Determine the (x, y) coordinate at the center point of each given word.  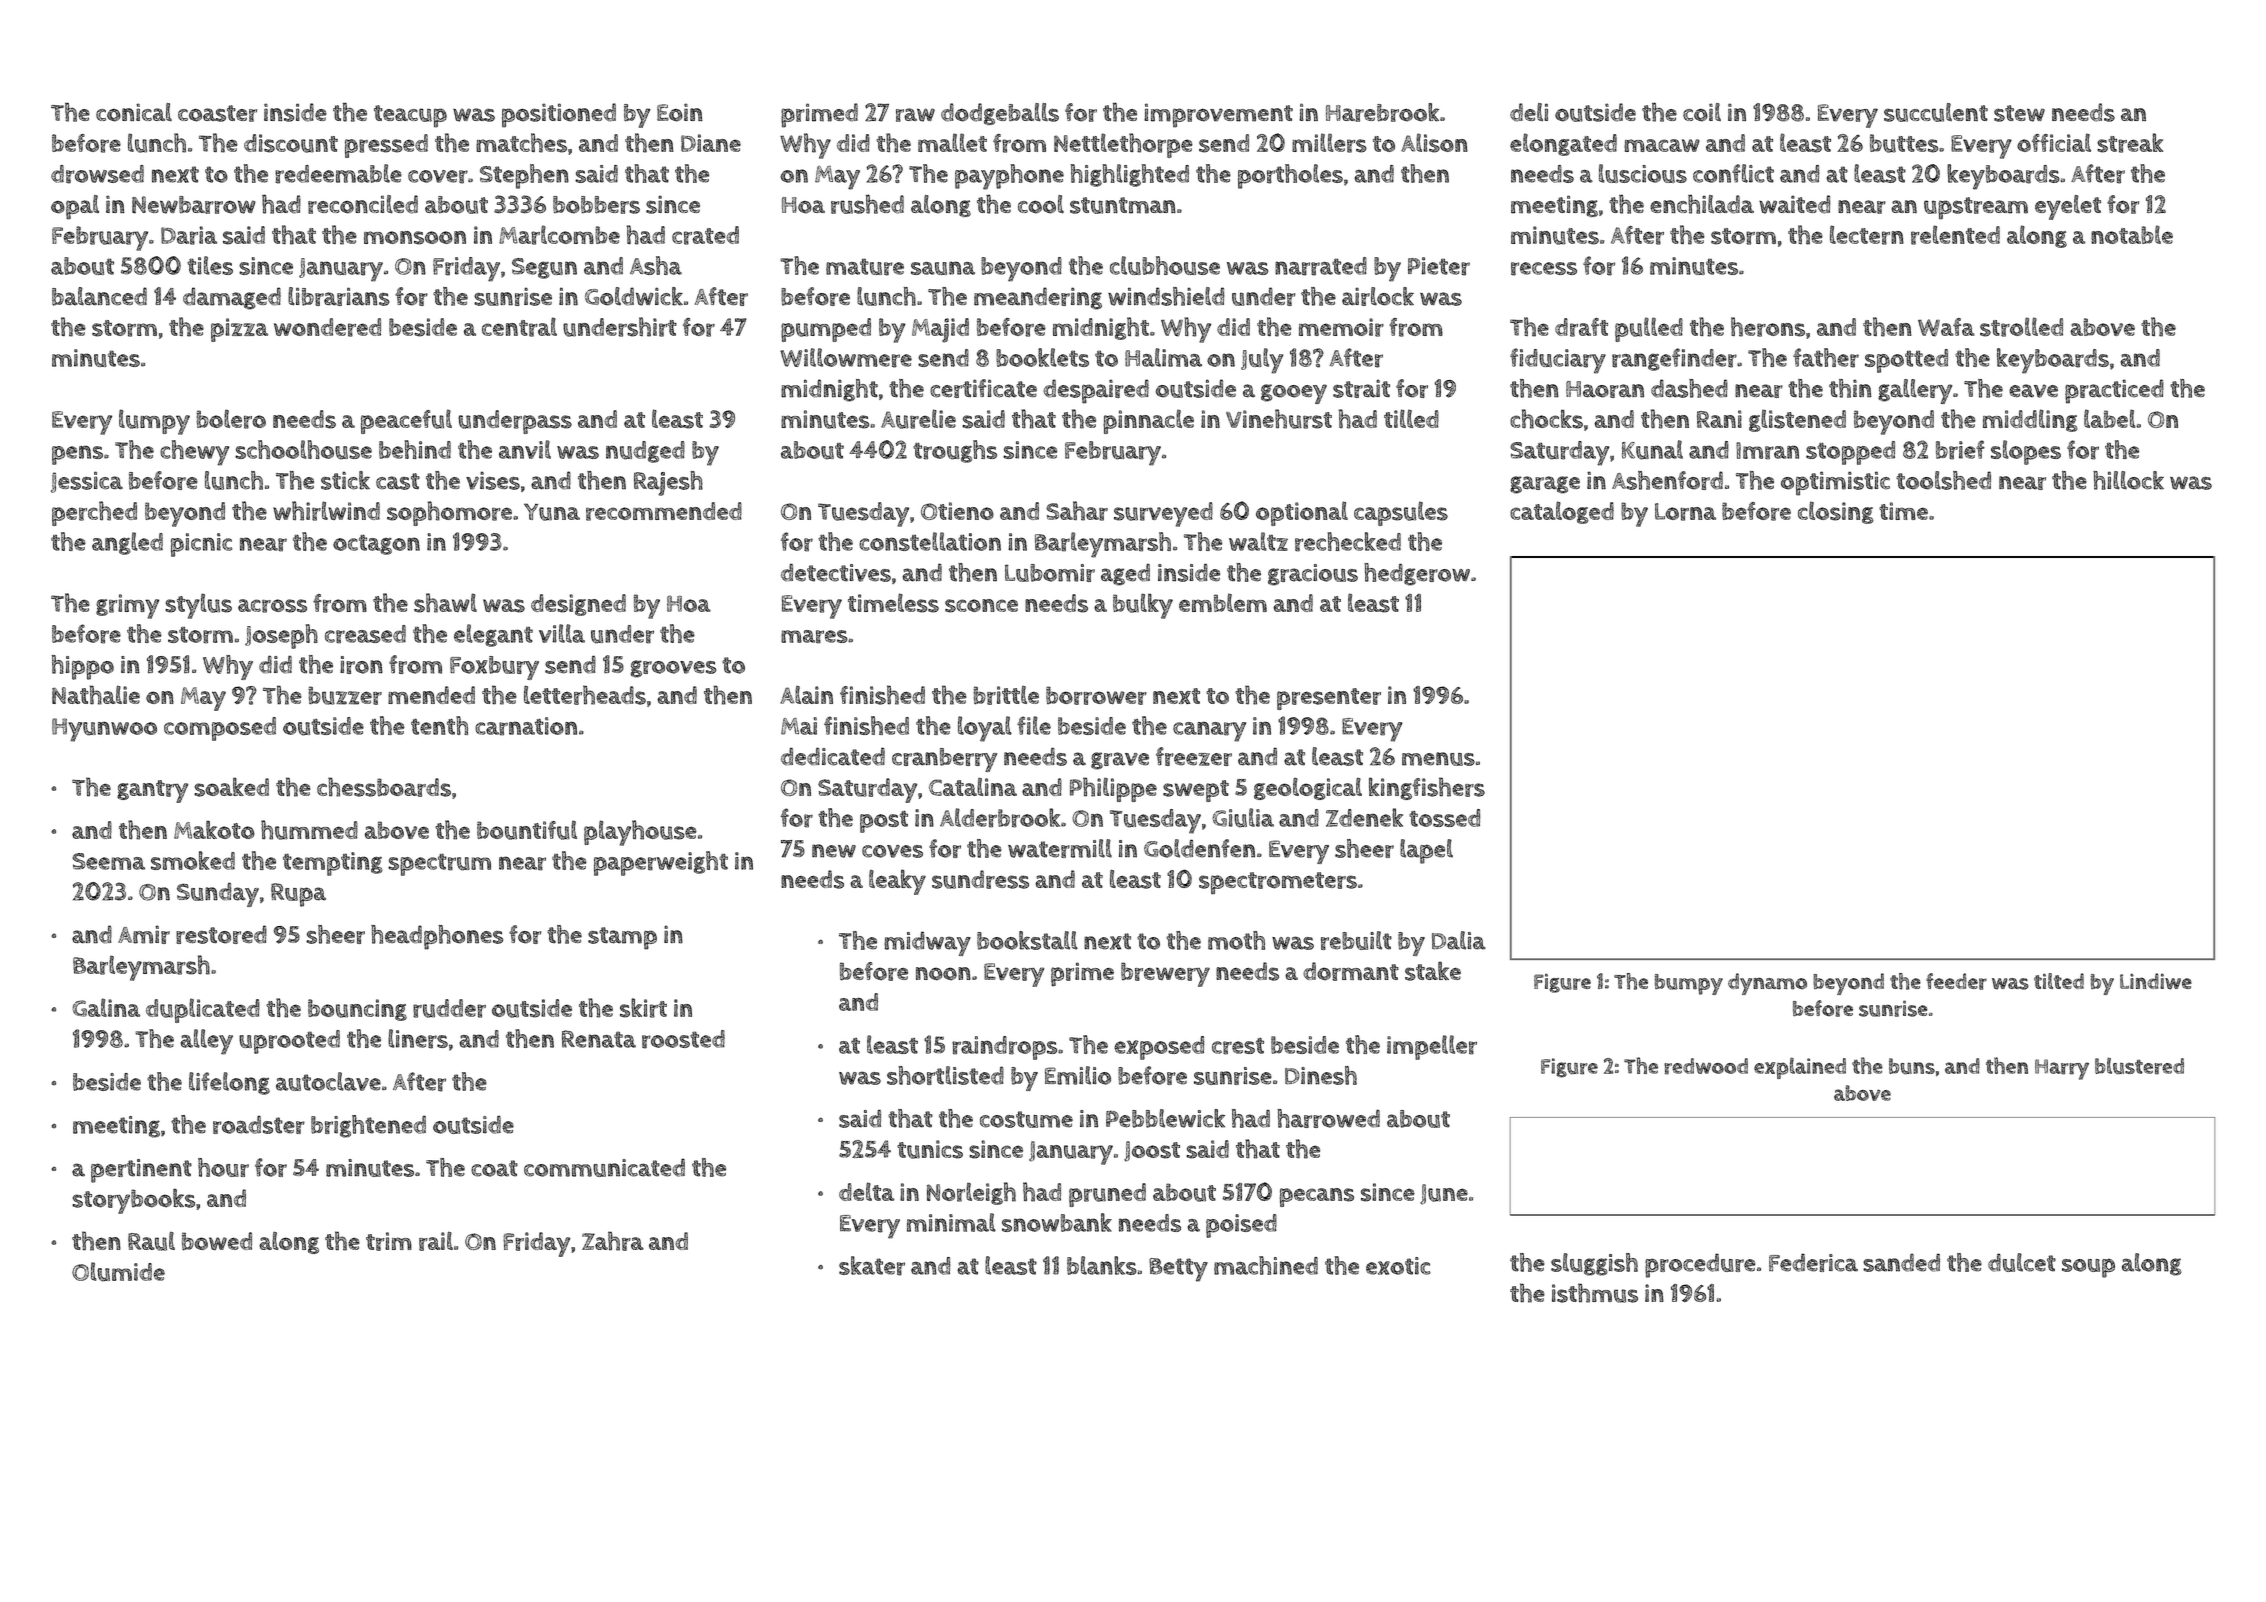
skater (872, 1266)
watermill (1060, 848)
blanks (1102, 1265)
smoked (193, 860)
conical (134, 112)
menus (1438, 759)
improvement (1218, 115)
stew (2019, 113)
